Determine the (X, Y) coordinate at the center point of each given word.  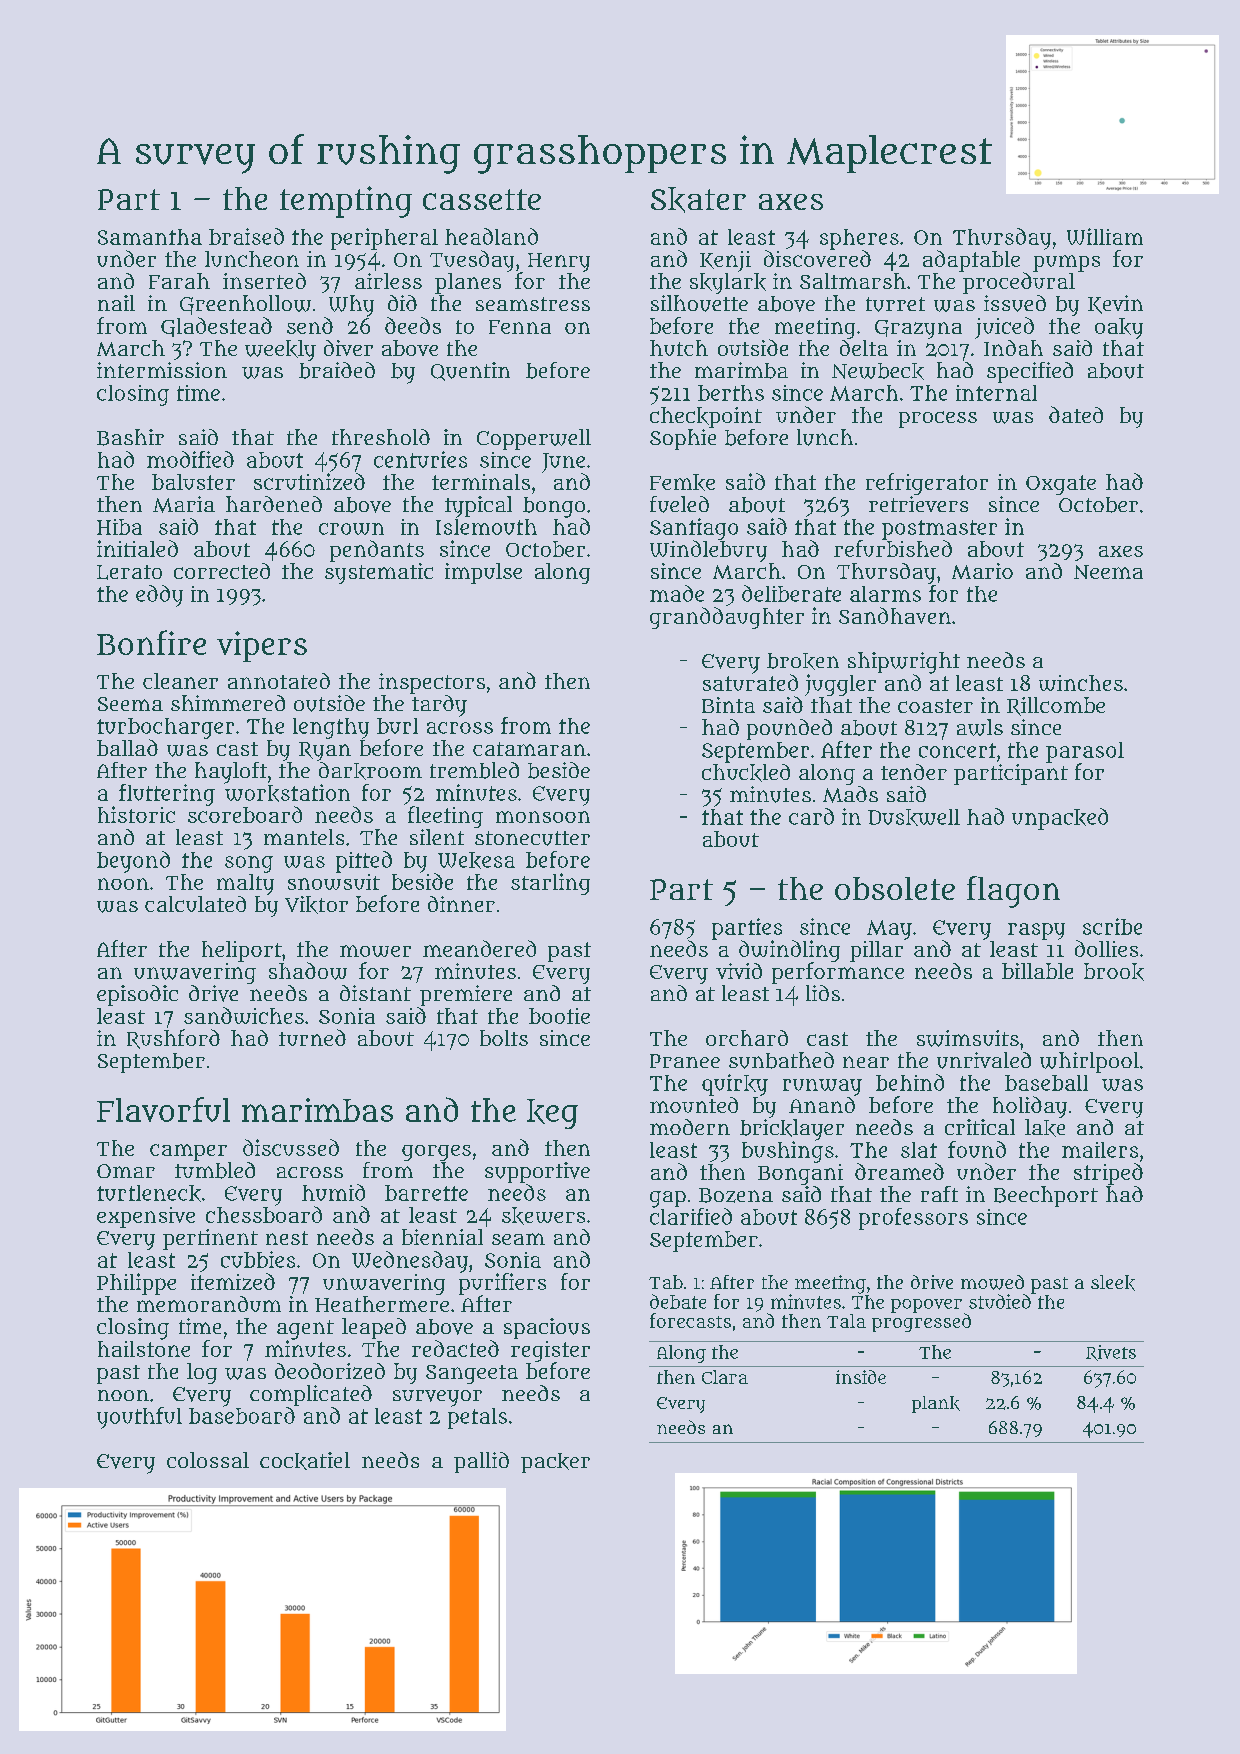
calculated (195, 904)
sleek (1113, 1283)
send (310, 325)
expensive (146, 1217)
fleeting (445, 817)
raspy (1036, 931)
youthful (139, 1418)
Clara (725, 1377)
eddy (159, 596)
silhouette (699, 303)
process (938, 419)
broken (803, 661)
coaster (935, 706)
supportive (537, 1172)
